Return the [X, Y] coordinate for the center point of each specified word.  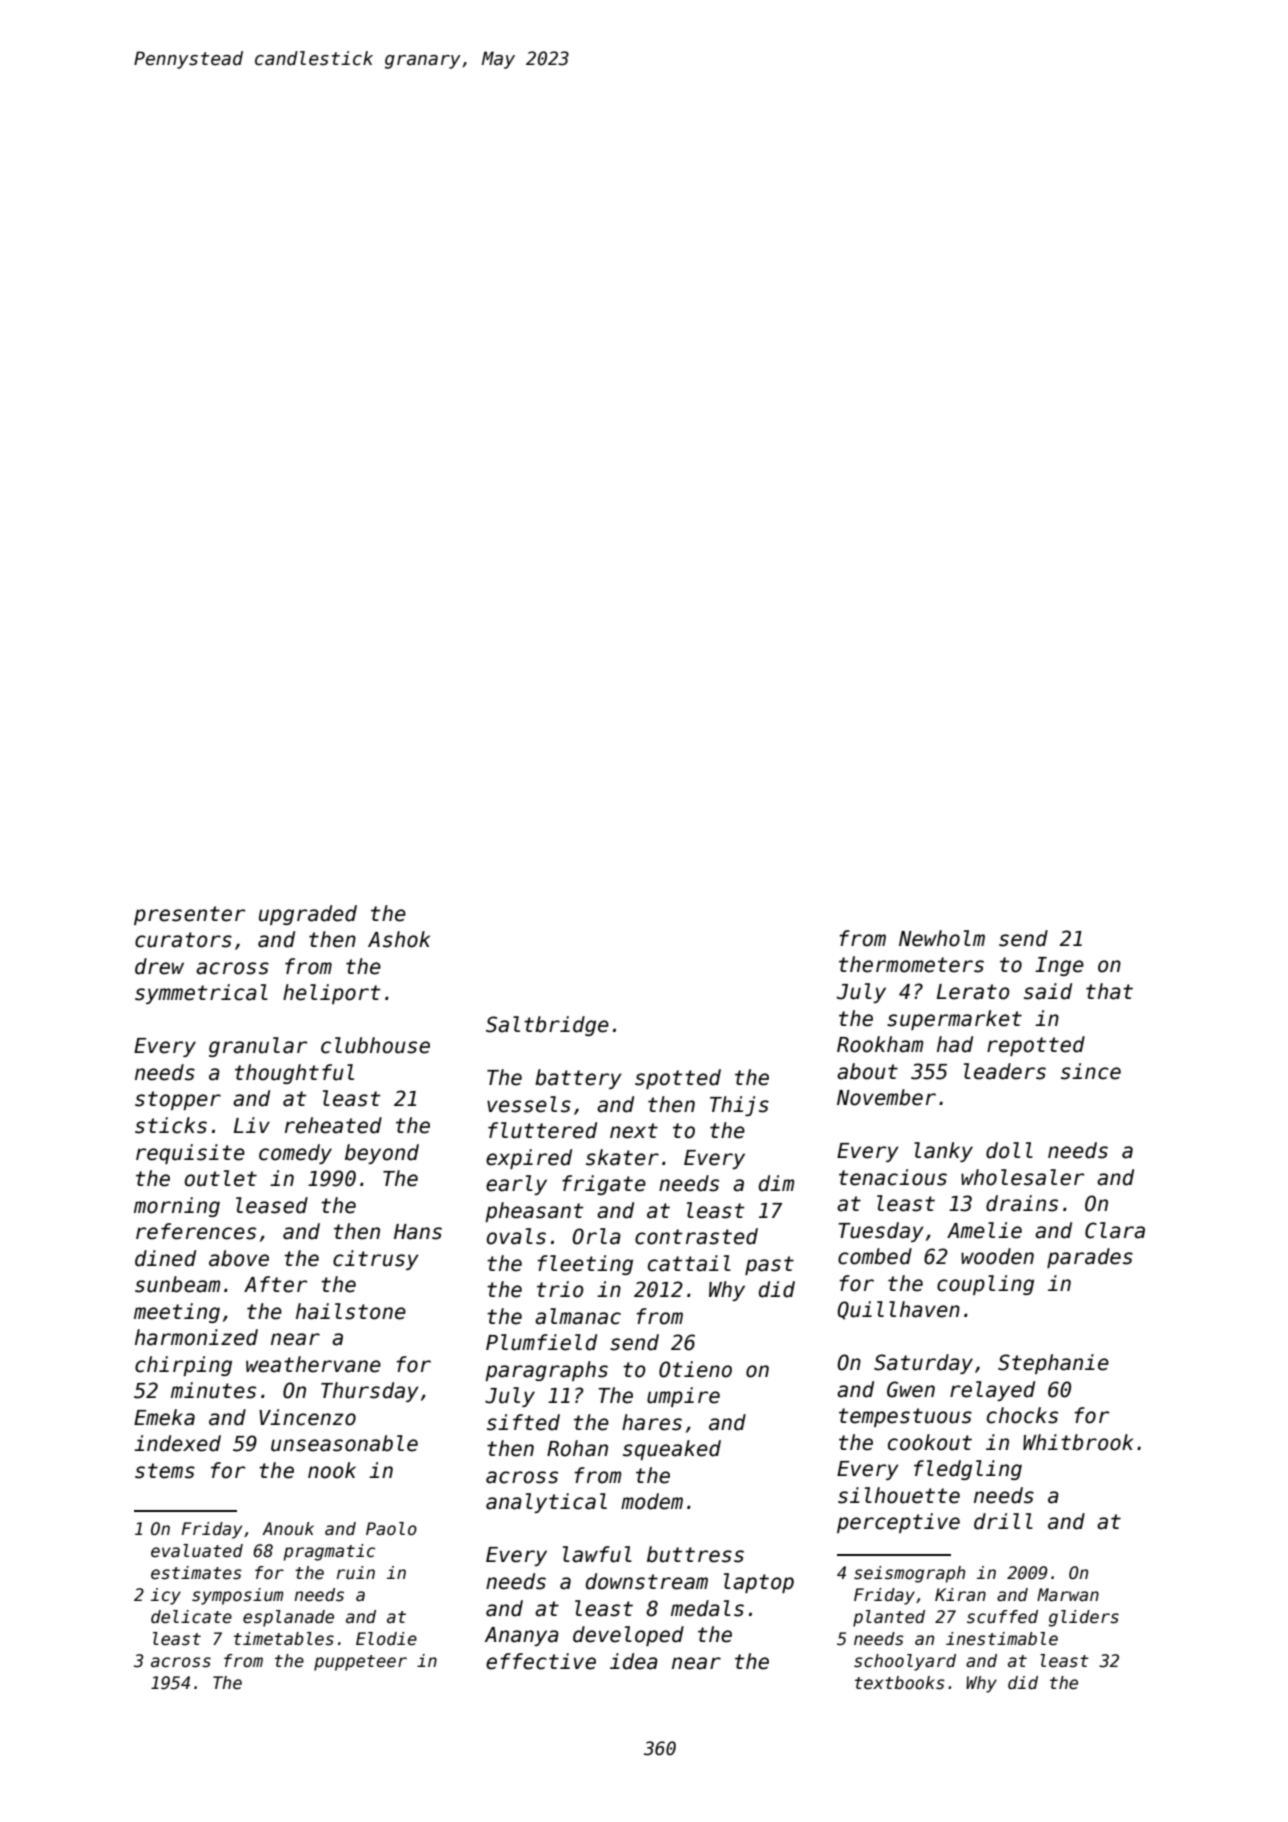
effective [541, 1661]
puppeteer [360, 1663]
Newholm [942, 938]
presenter [189, 915]
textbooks [900, 1683]
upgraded [308, 915]
